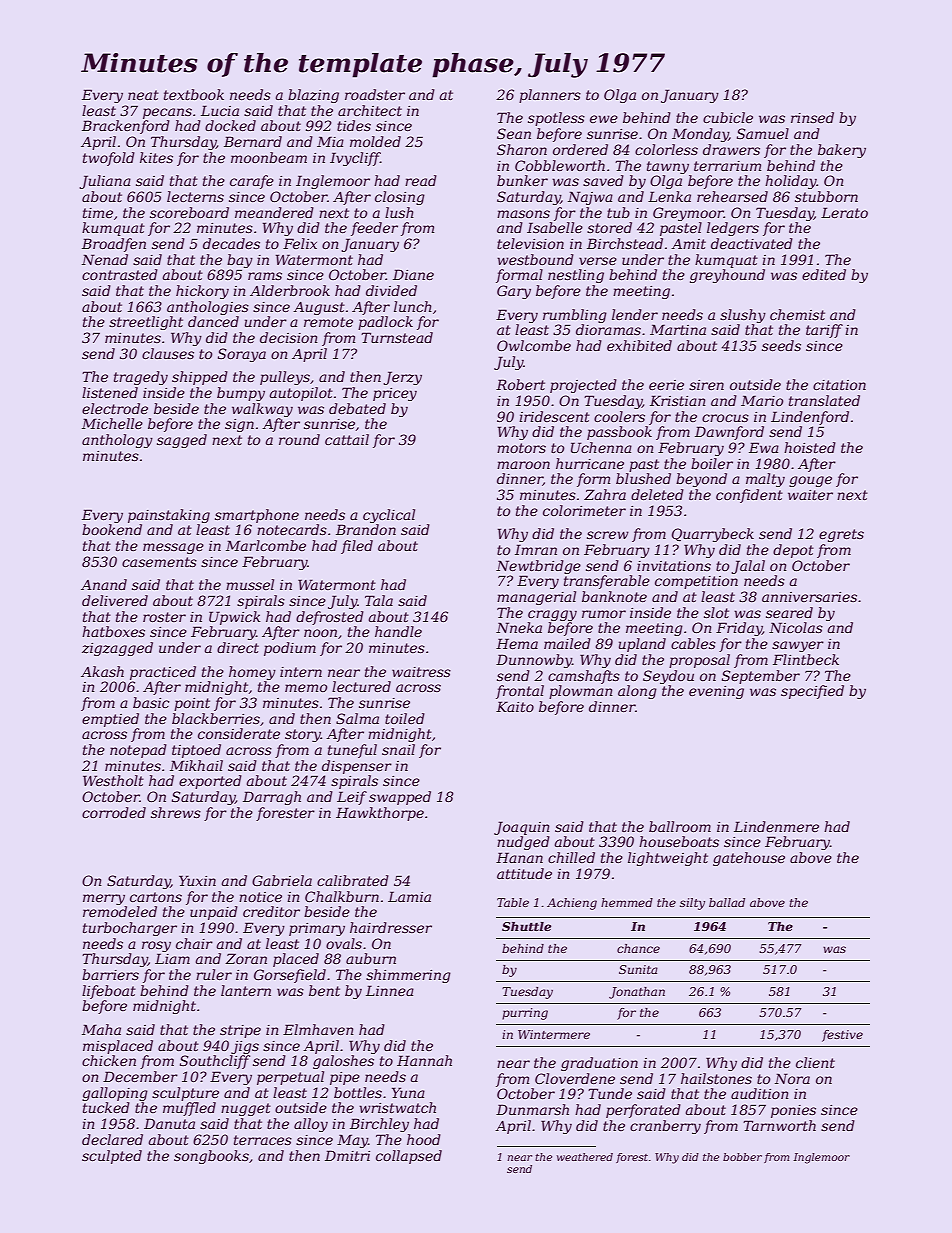 The width and height of the screenshot is (952, 1233). I want to click on Lindenmere, so click(776, 826).
